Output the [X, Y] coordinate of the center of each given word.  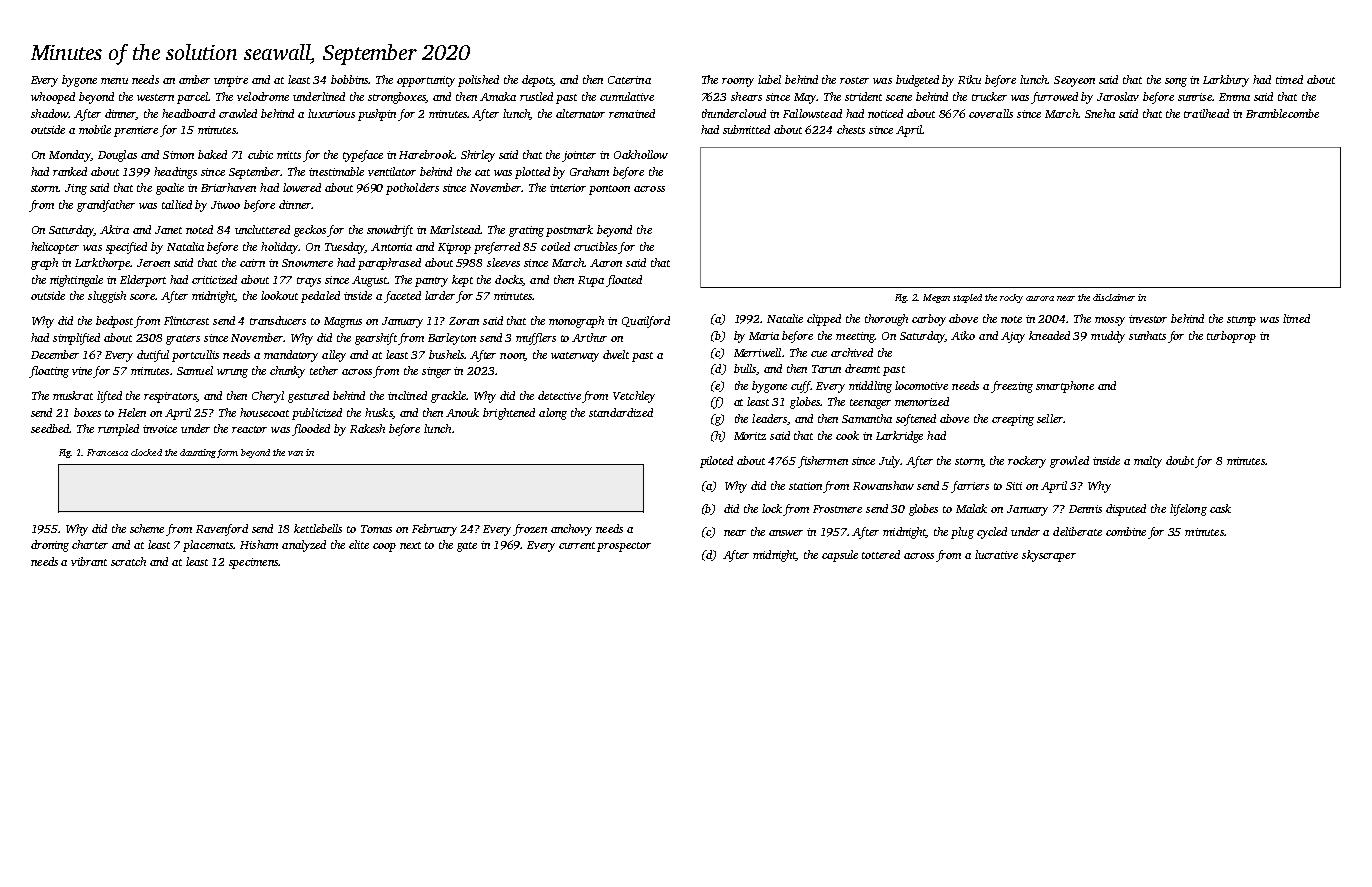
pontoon [609, 190]
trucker [989, 96]
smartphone [1065, 387]
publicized [317, 414]
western [155, 97]
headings [175, 173]
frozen [530, 530]
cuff [801, 387]
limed [1296, 318]
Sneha [1100, 113]
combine [1126, 531]
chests [851, 129]
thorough [886, 320]
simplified [76, 339]
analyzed [304, 546]
